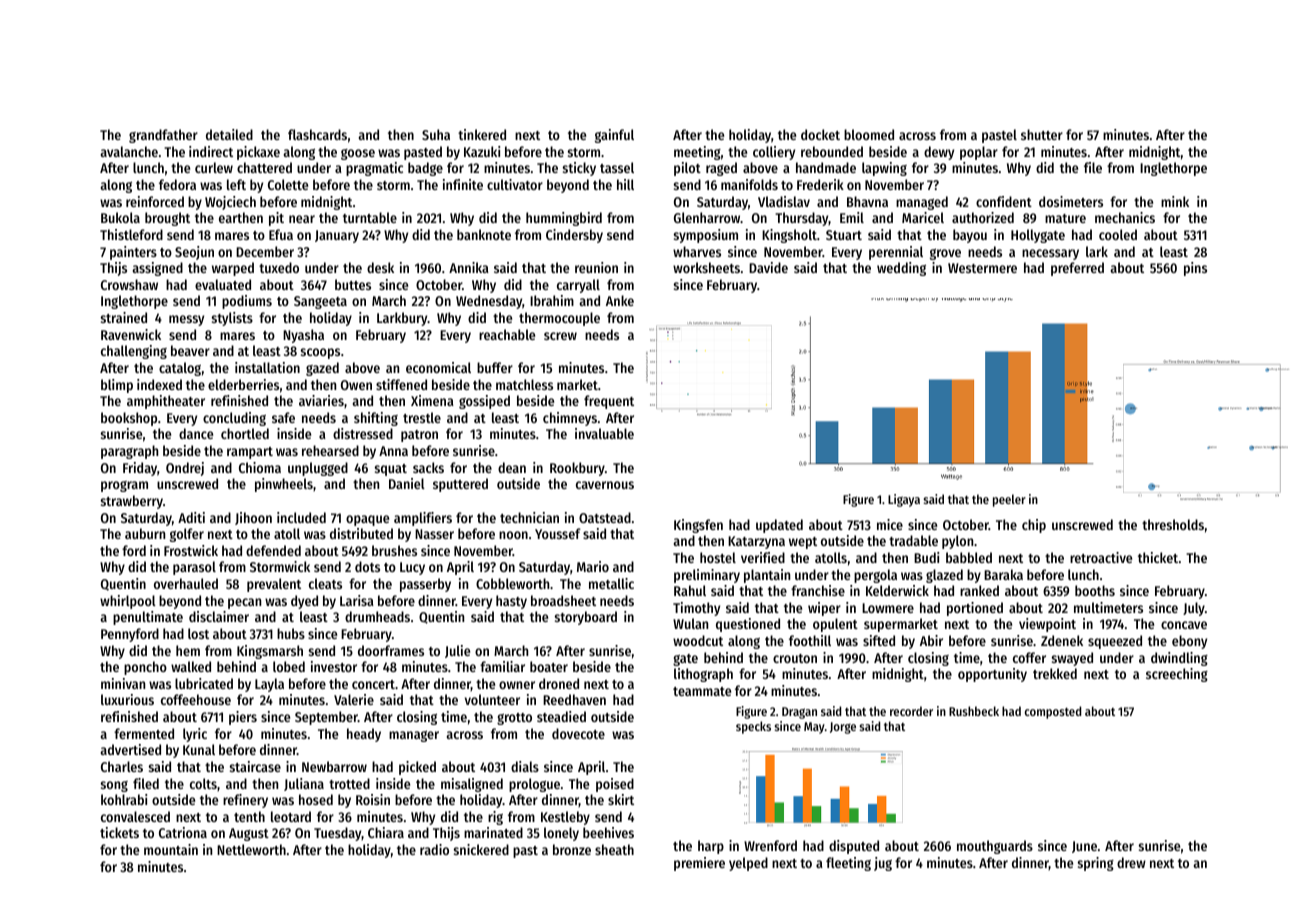 The image size is (1308, 924). I want to click on avalanche, so click(129, 151).
